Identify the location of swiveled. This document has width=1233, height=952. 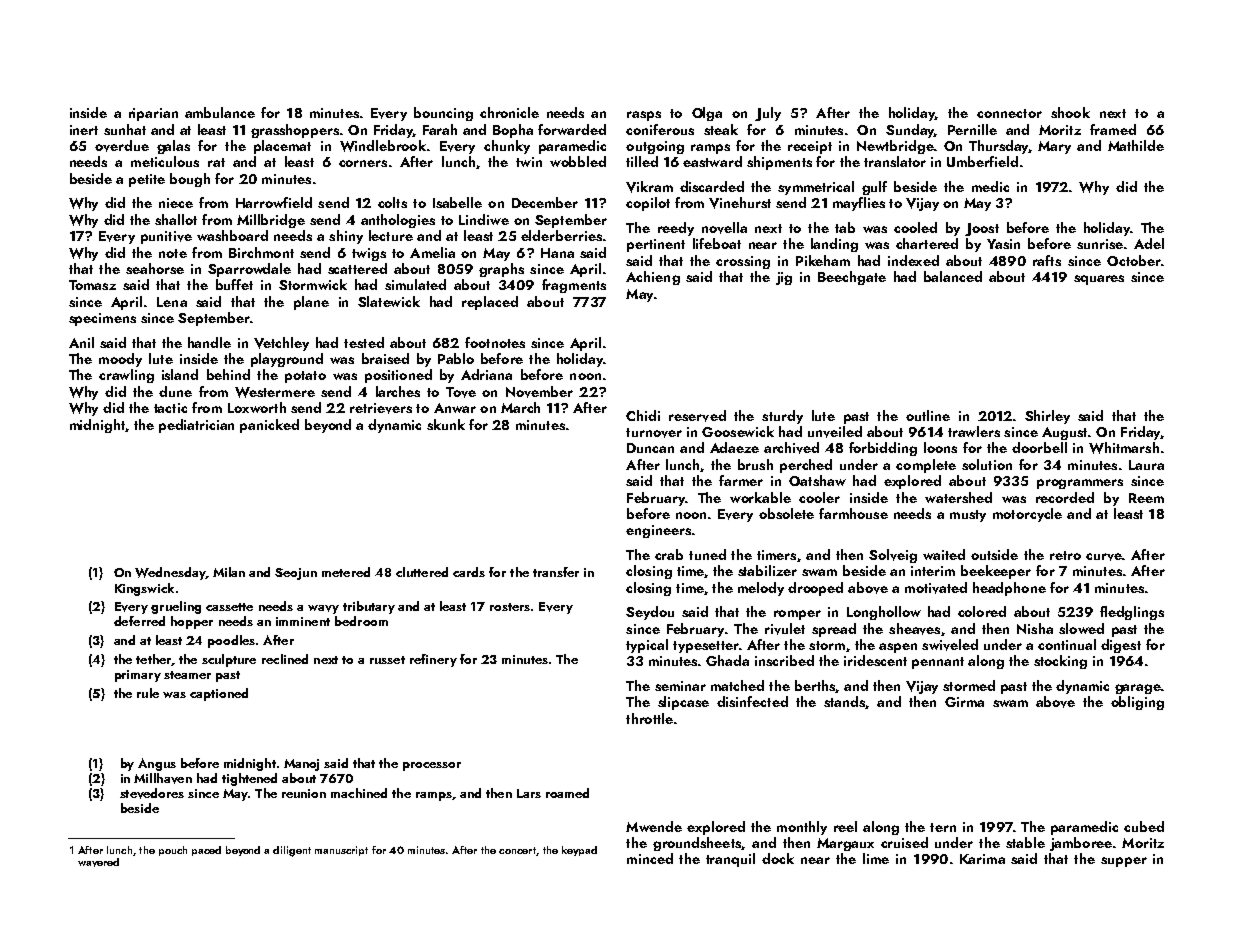
(950, 645).
